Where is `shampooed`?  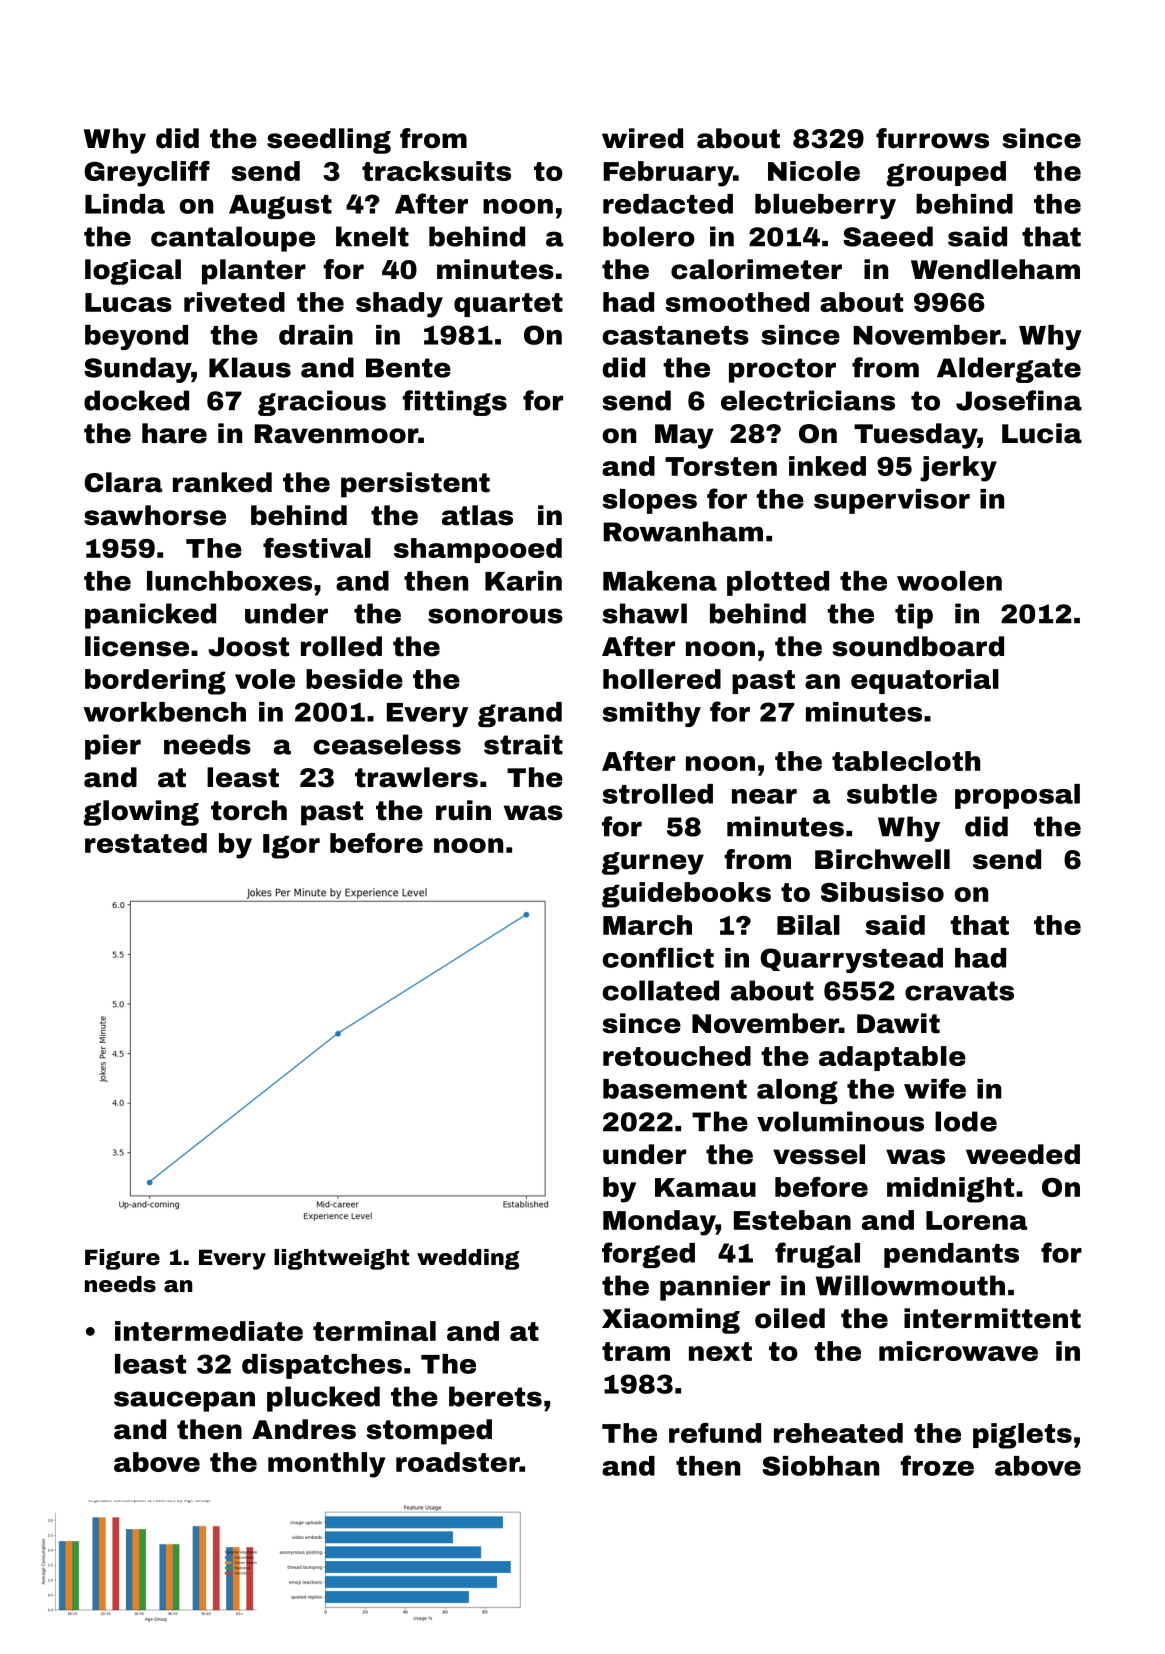 shampooed is located at coordinates (478, 550).
